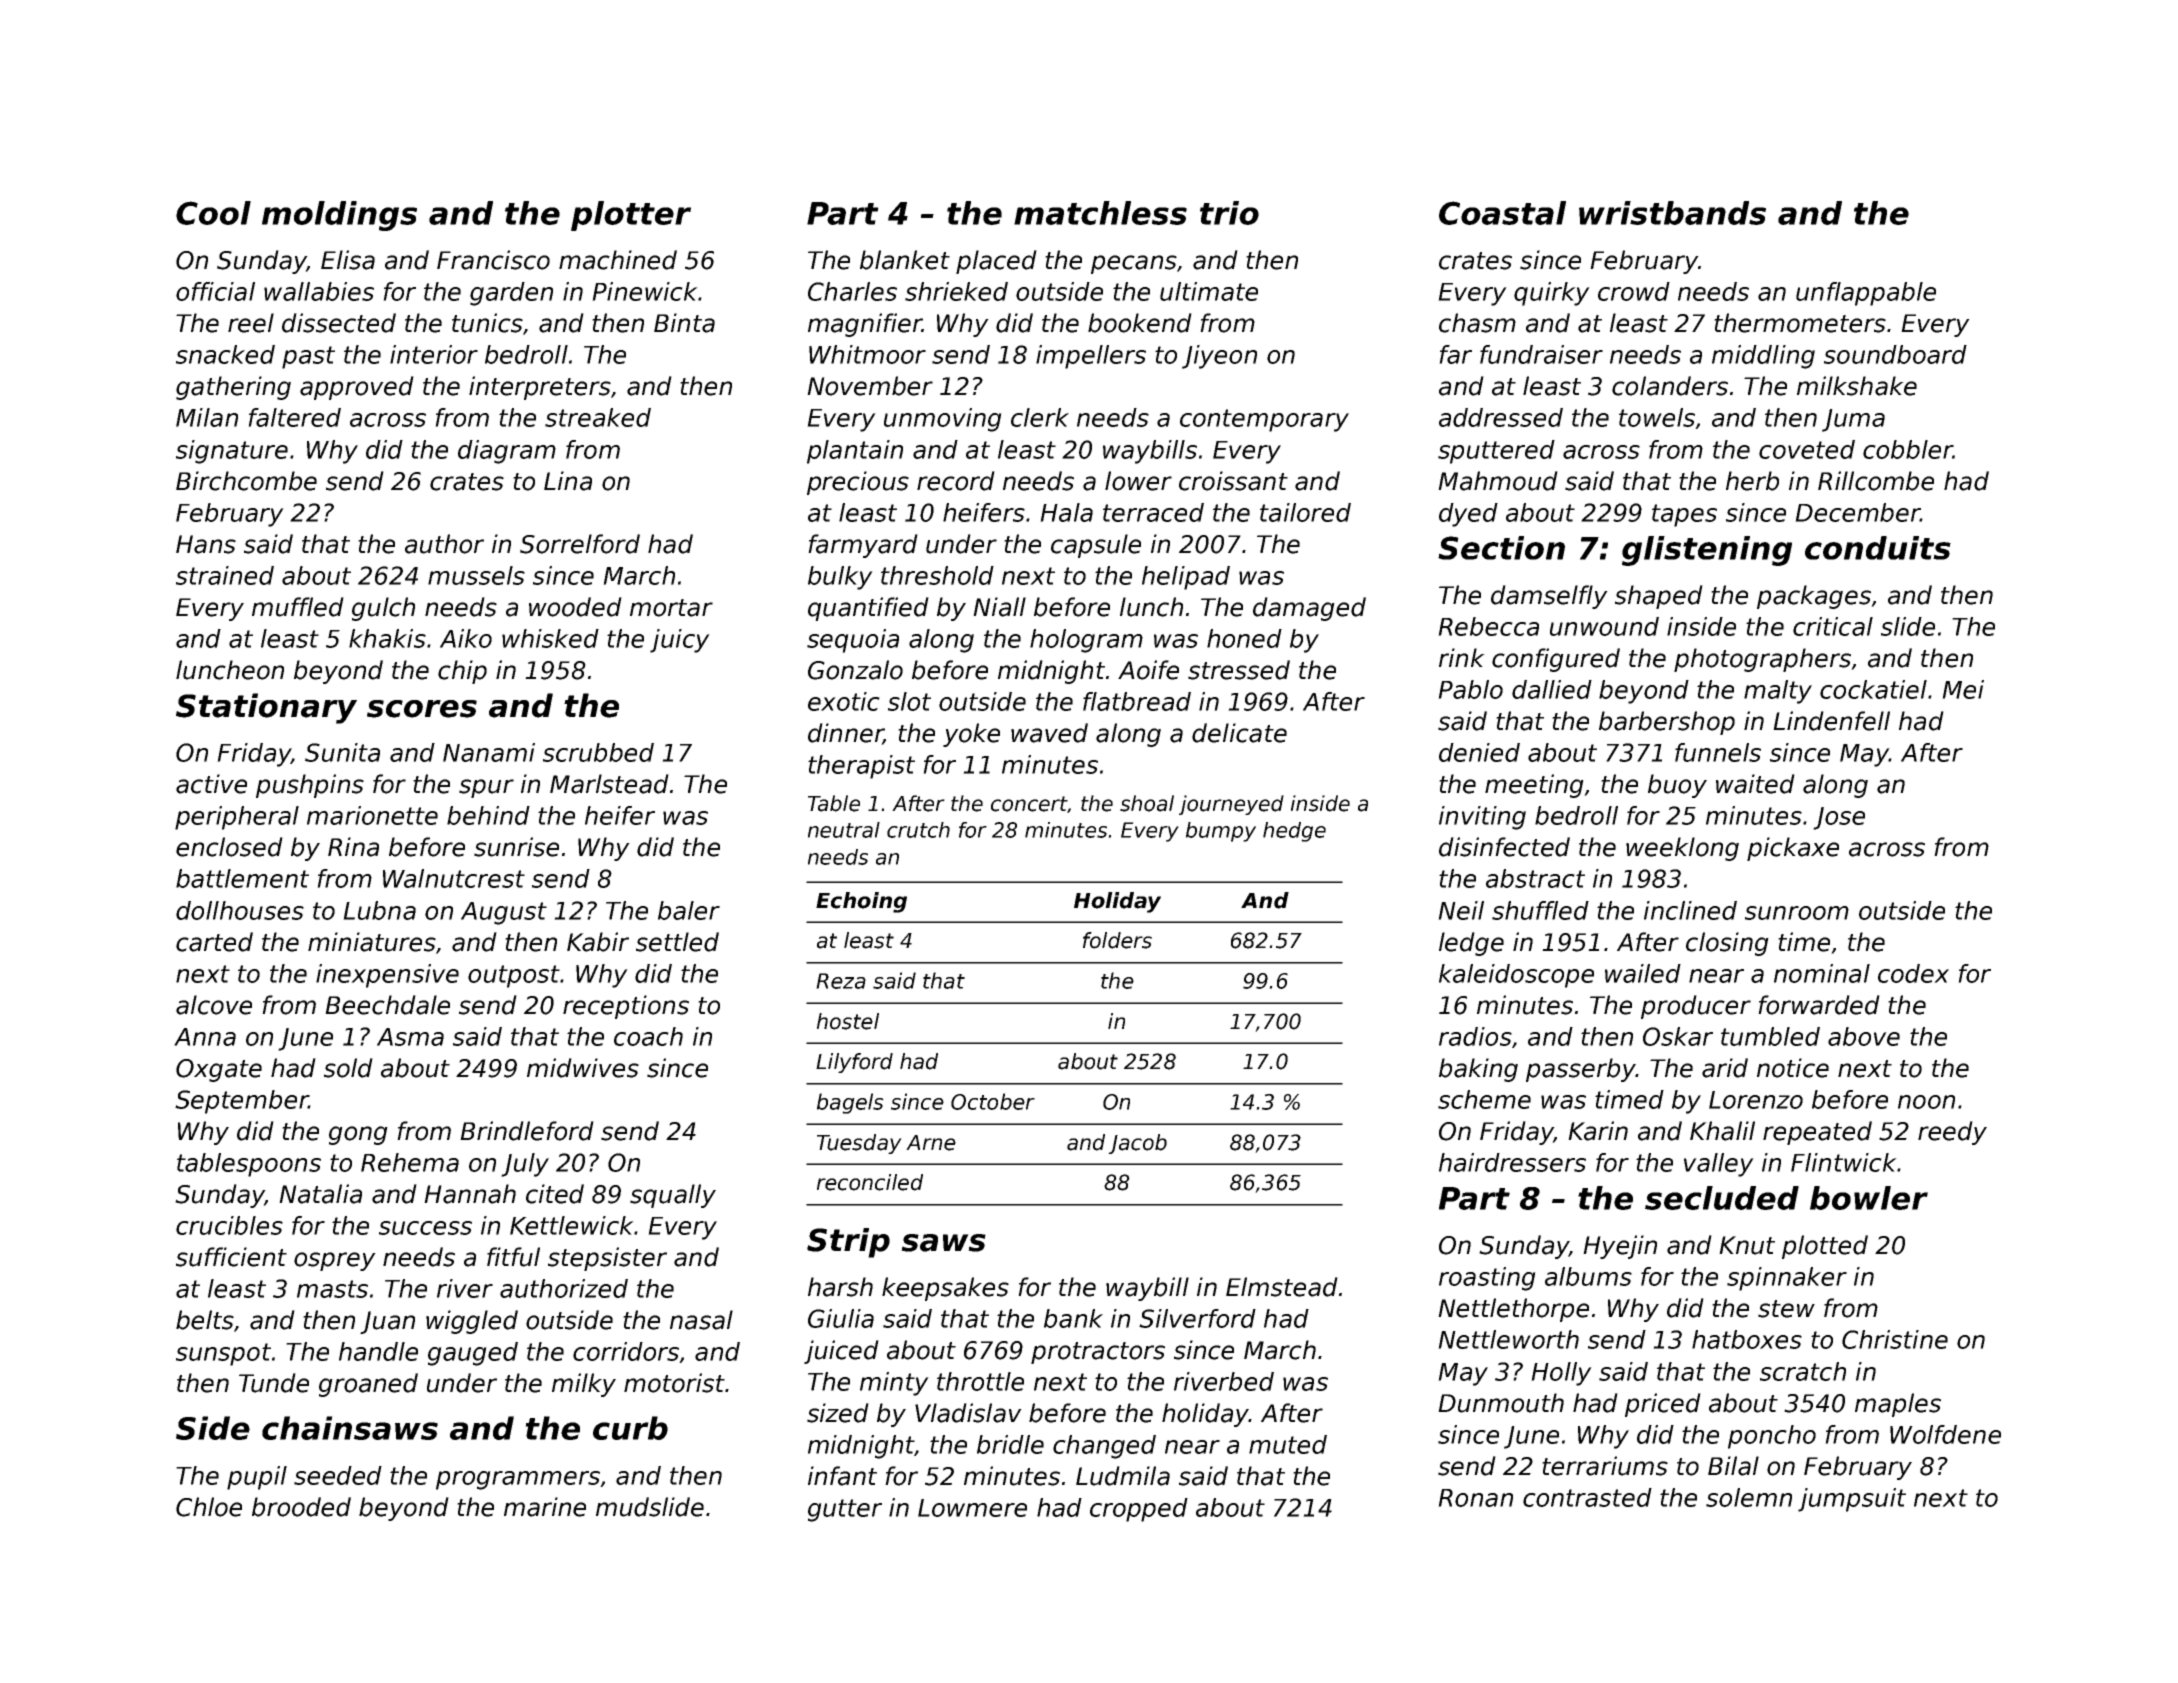 The width and height of the screenshot is (2178, 1683). Describe the element at coordinates (1672, 213) in the screenshot. I see `wristbands` at that location.
